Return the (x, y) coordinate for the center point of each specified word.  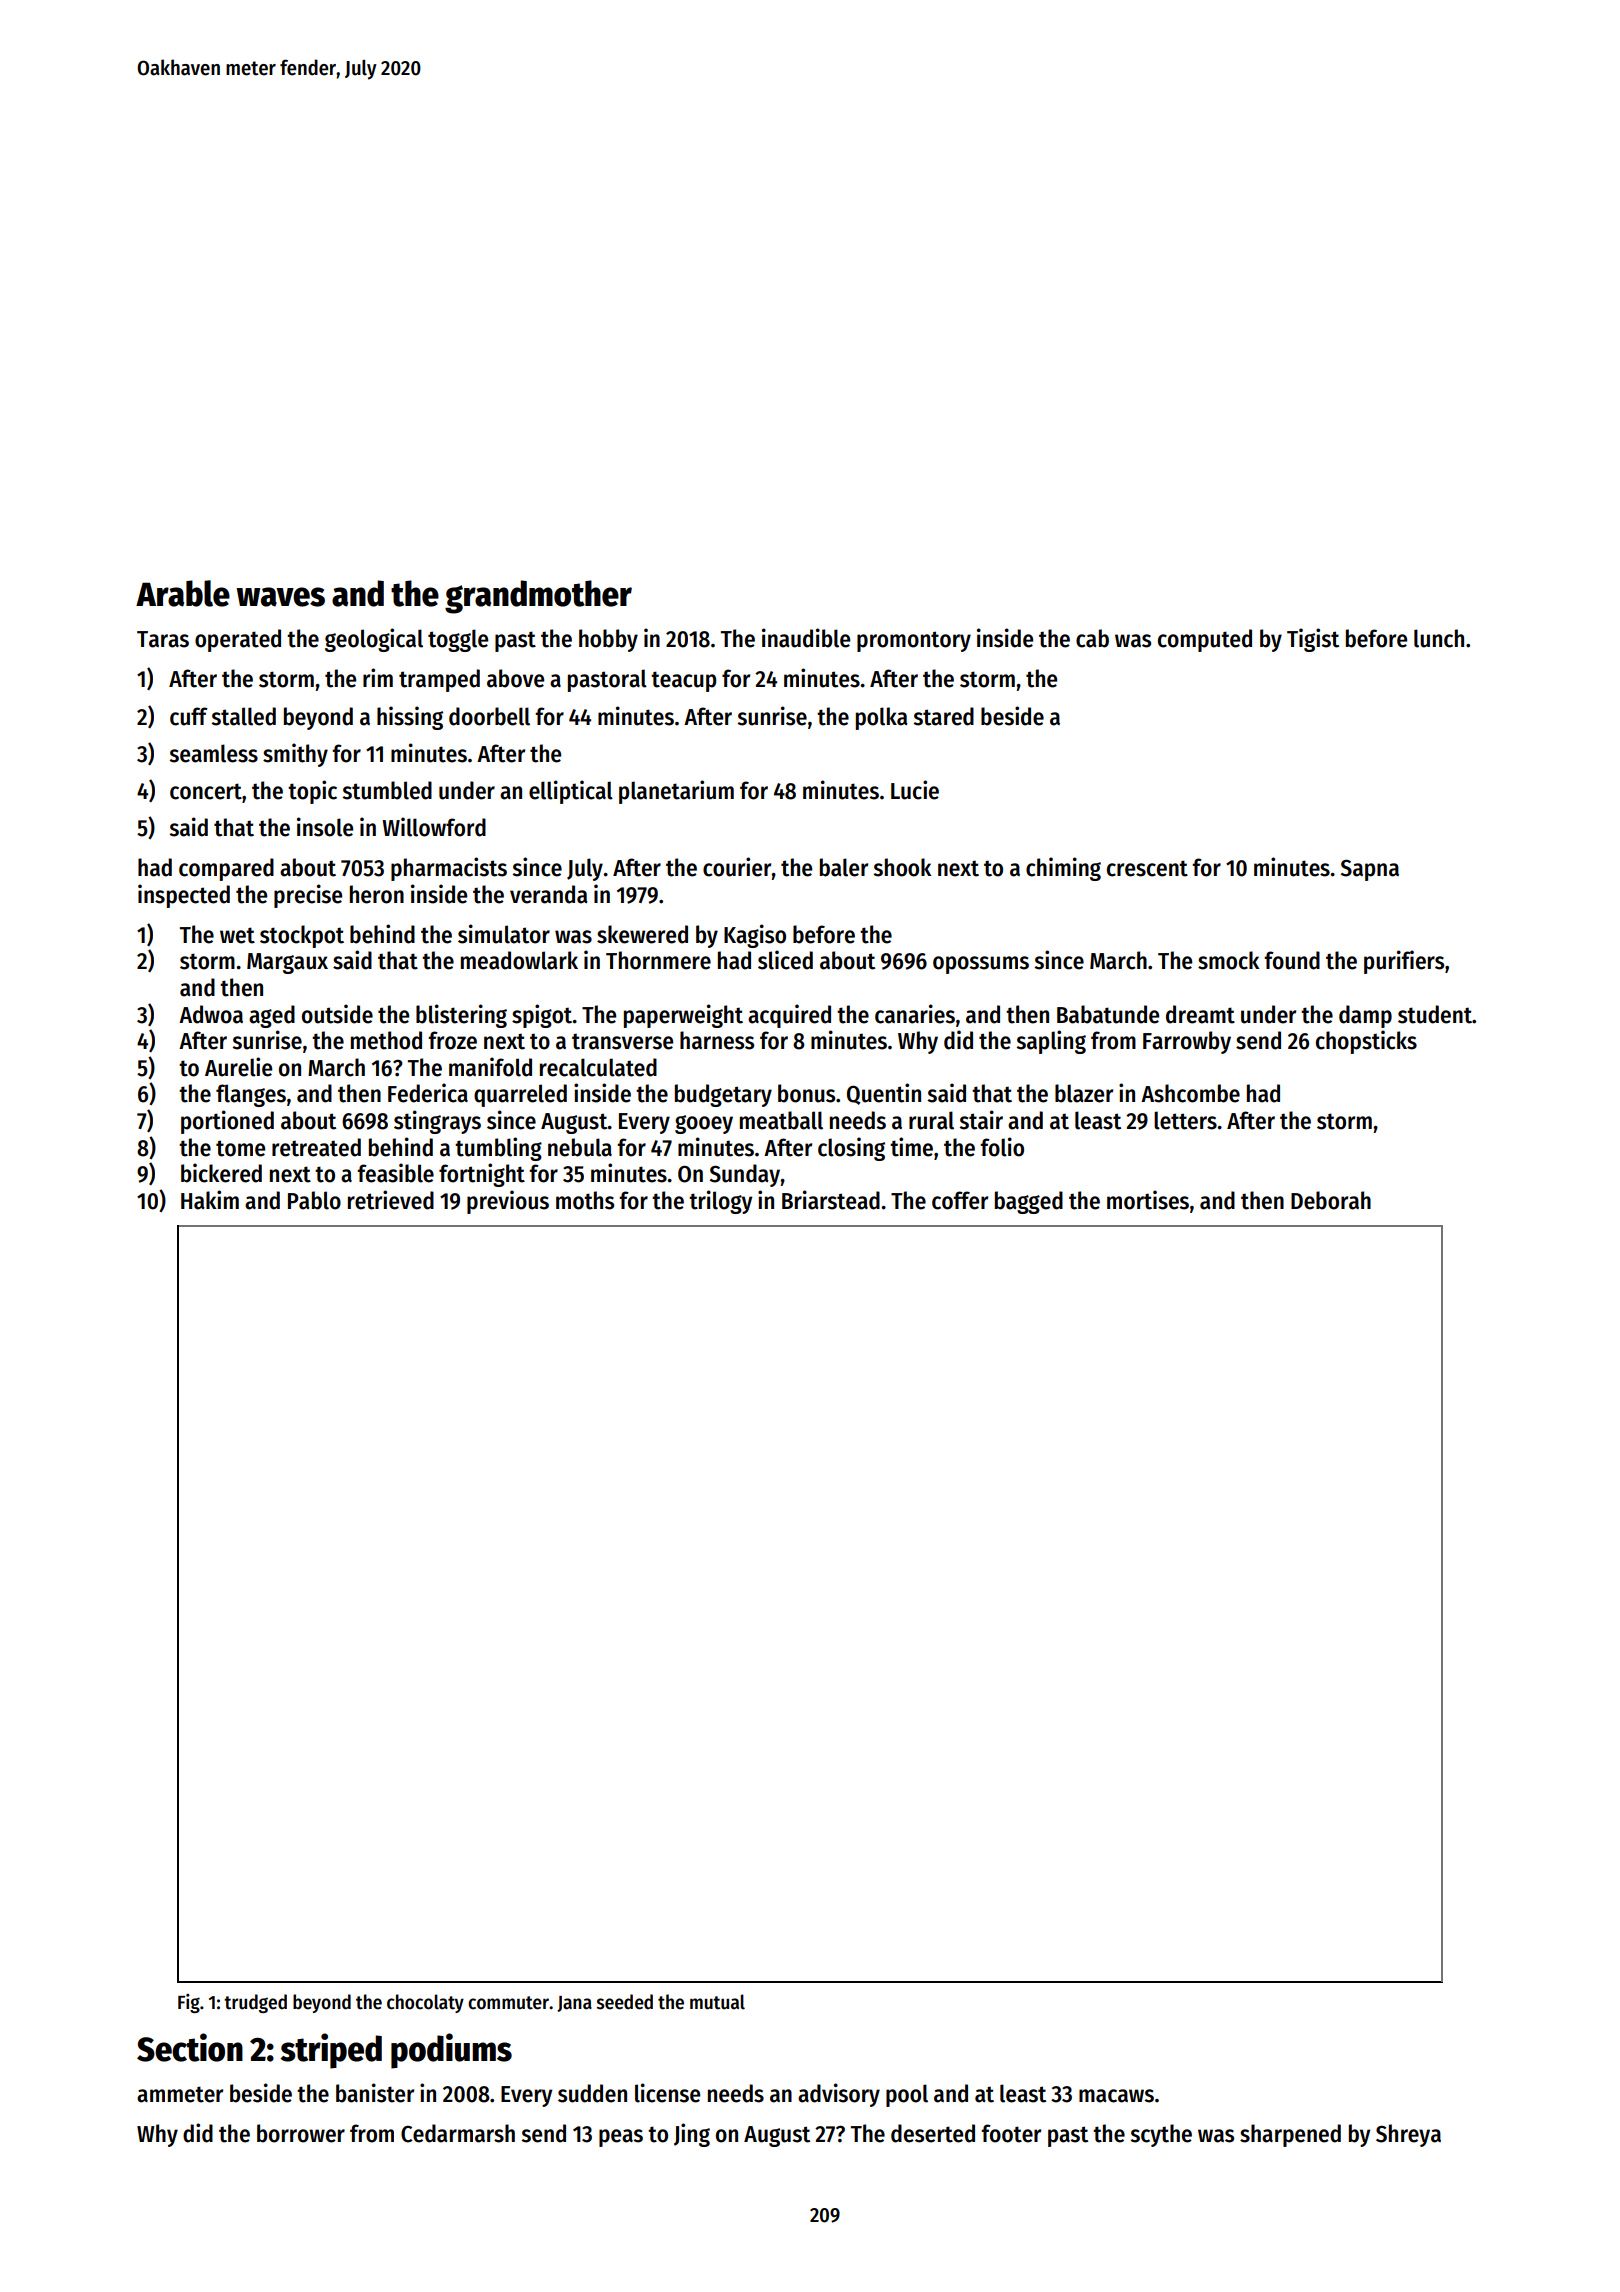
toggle (458, 640)
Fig (189, 2003)
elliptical (571, 792)
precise (308, 896)
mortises (1148, 1200)
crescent (1147, 868)
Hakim (210, 1200)
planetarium (676, 792)
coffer (960, 1200)
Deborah (1331, 1200)
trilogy (720, 1202)
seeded (625, 2002)
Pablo (314, 1200)
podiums (451, 2051)
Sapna (1370, 870)
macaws (1116, 2096)
